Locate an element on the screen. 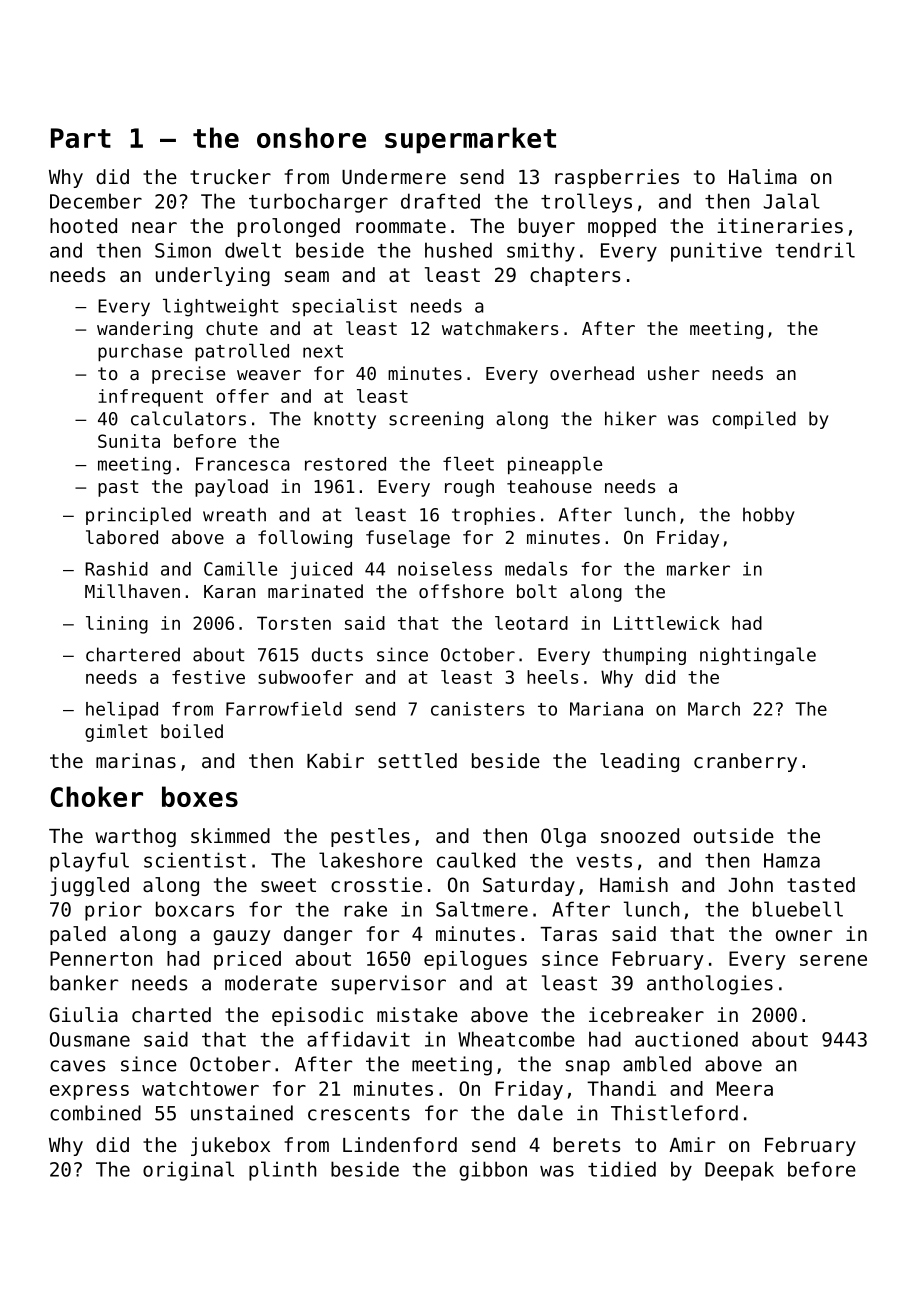 The height and width of the screenshot is (1314, 924). past is located at coordinates (118, 488).
